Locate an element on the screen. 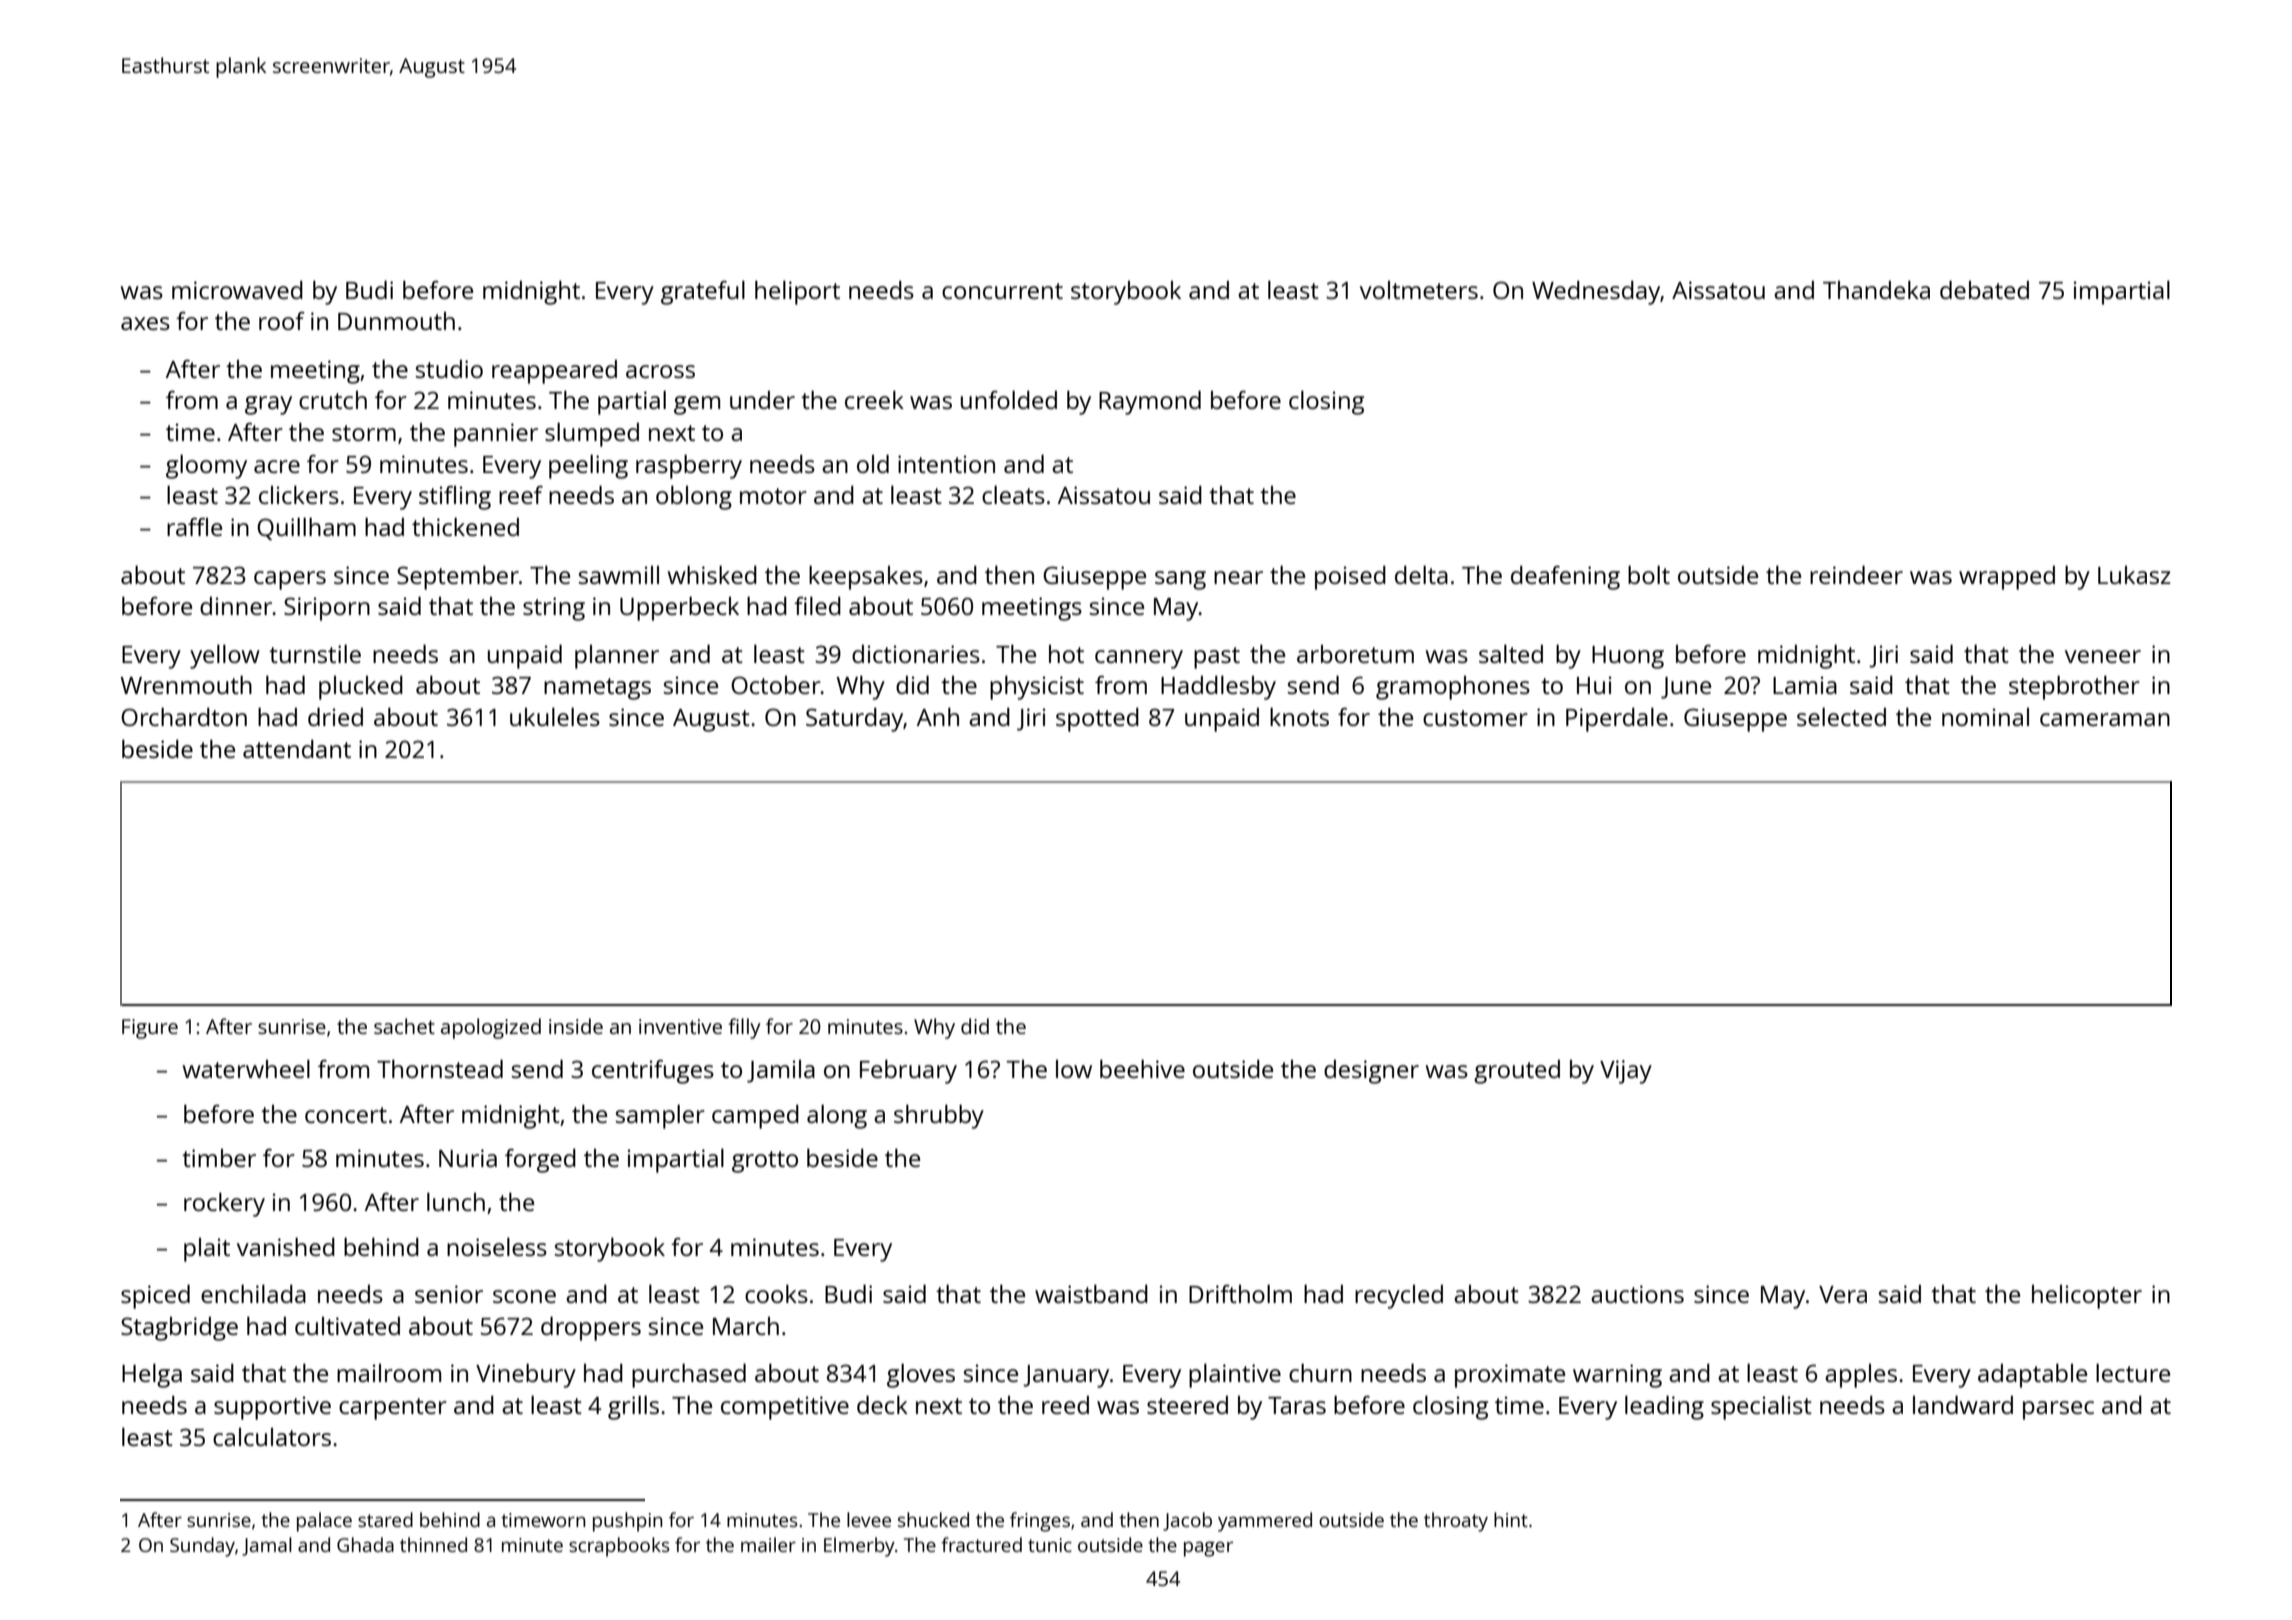 The width and height of the screenshot is (2292, 1620). waistband is located at coordinates (1091, 1293).
